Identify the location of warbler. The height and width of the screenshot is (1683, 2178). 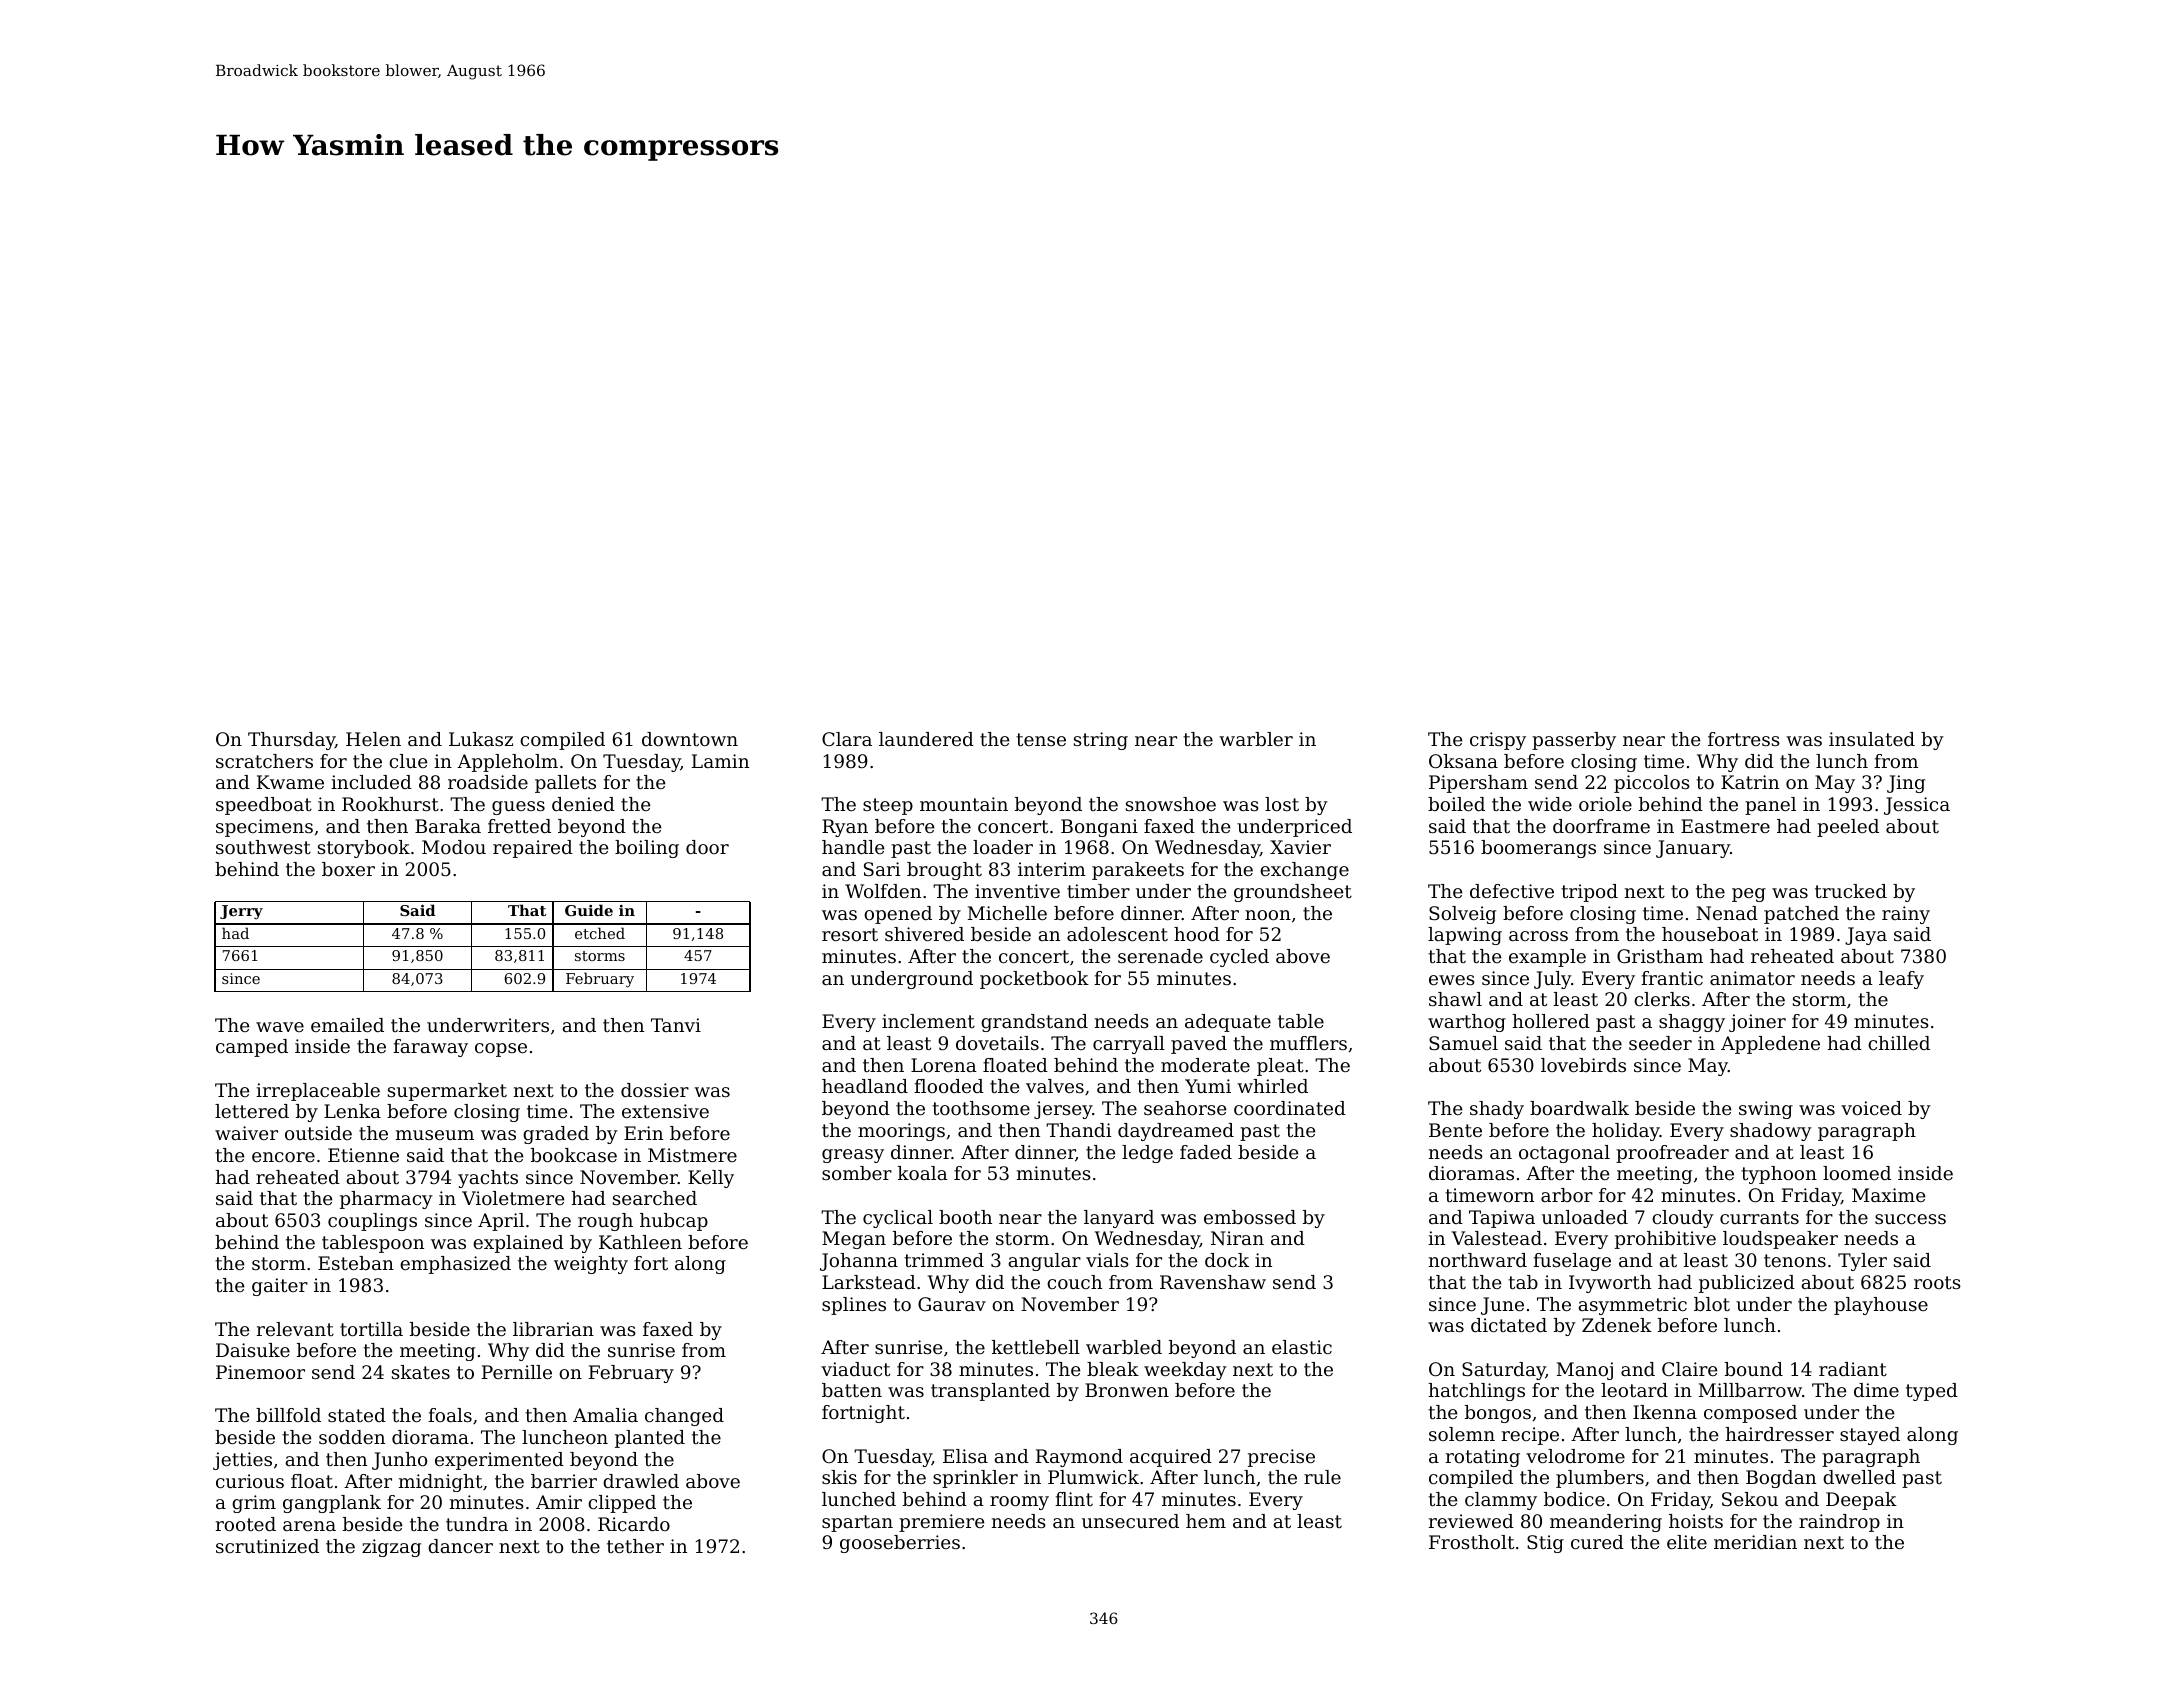
(1256, 739).
